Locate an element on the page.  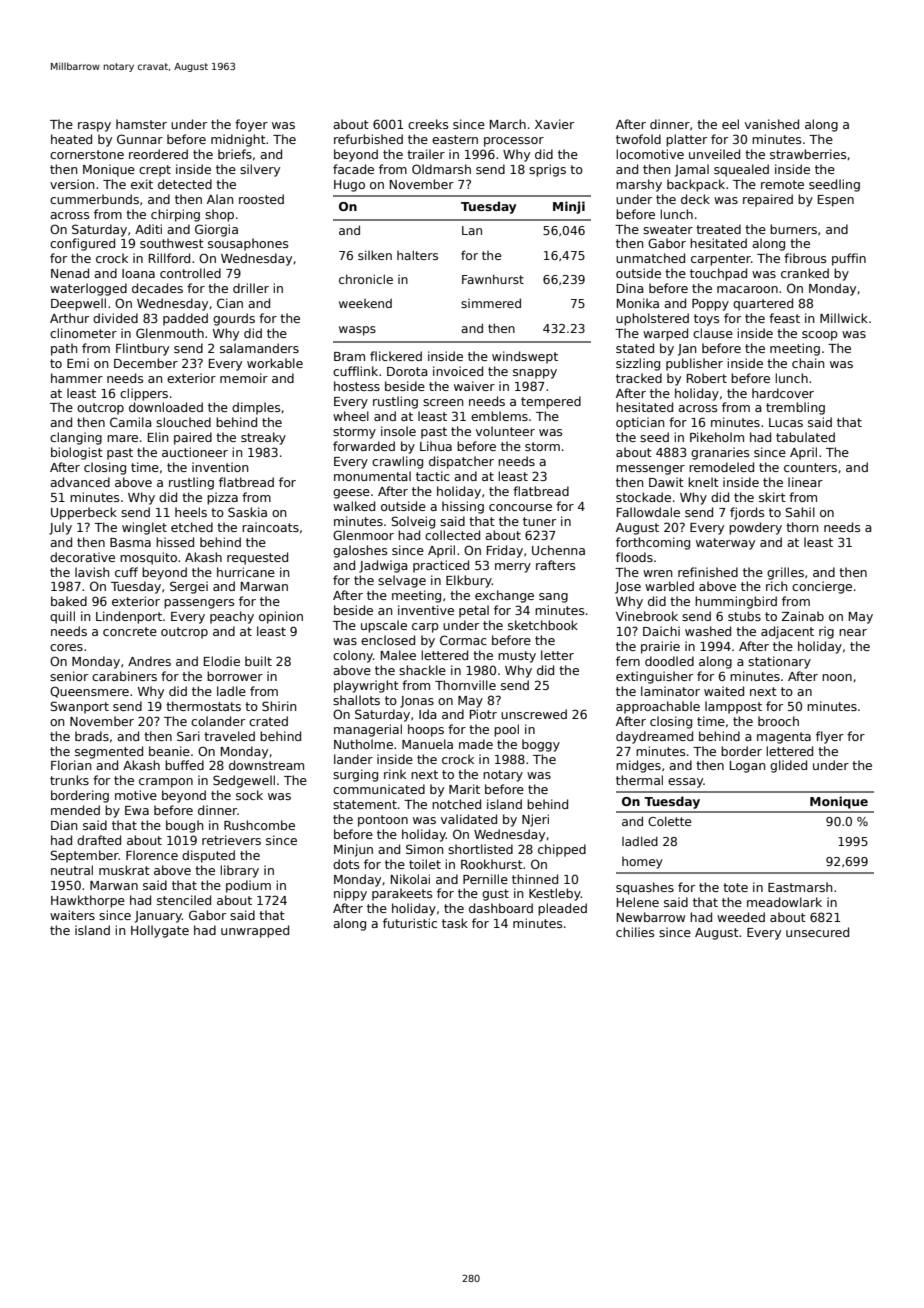
Minjun is located at coordinates (353, 850).
